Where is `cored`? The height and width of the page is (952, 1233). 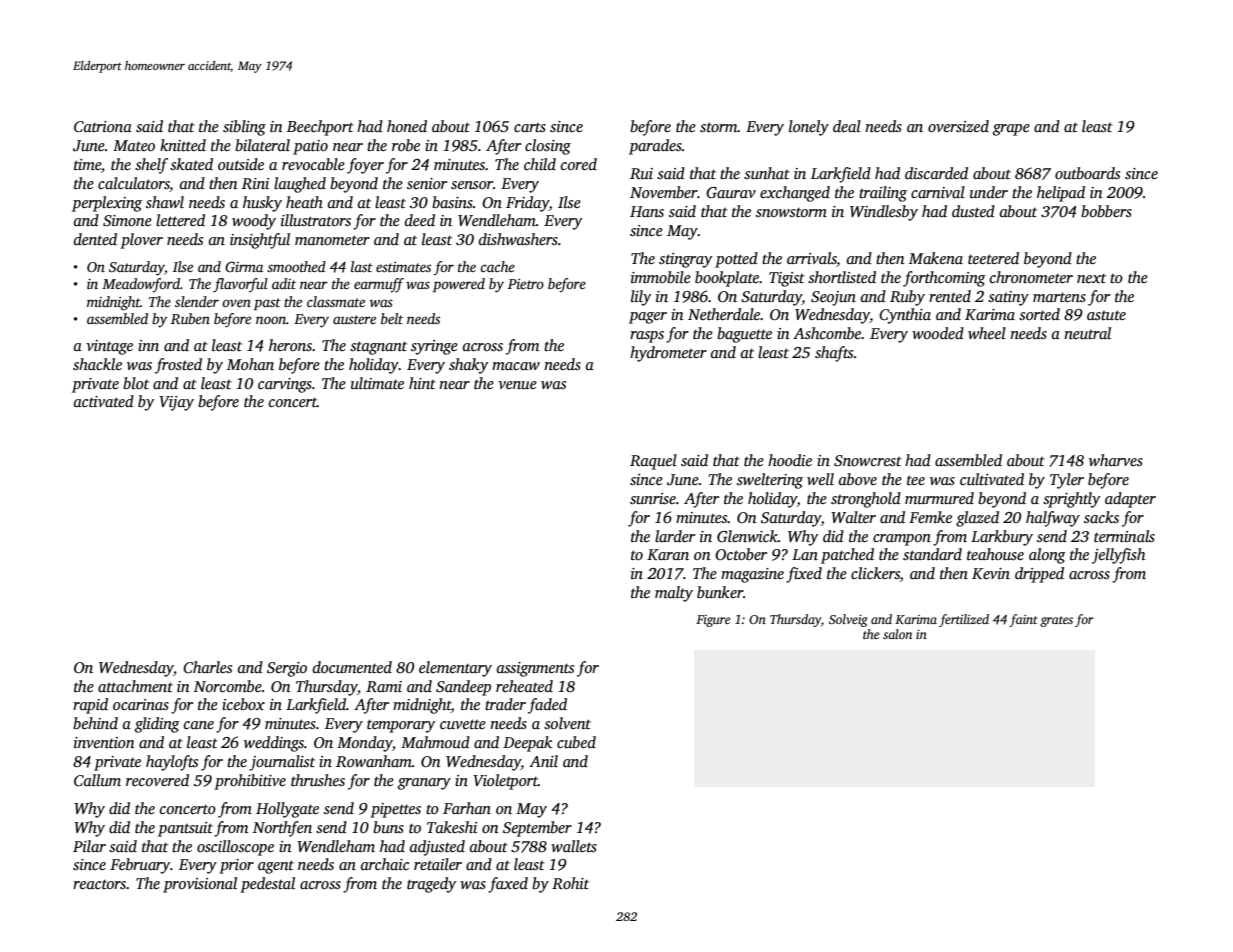
cored is located at coordinates (579, 164).
